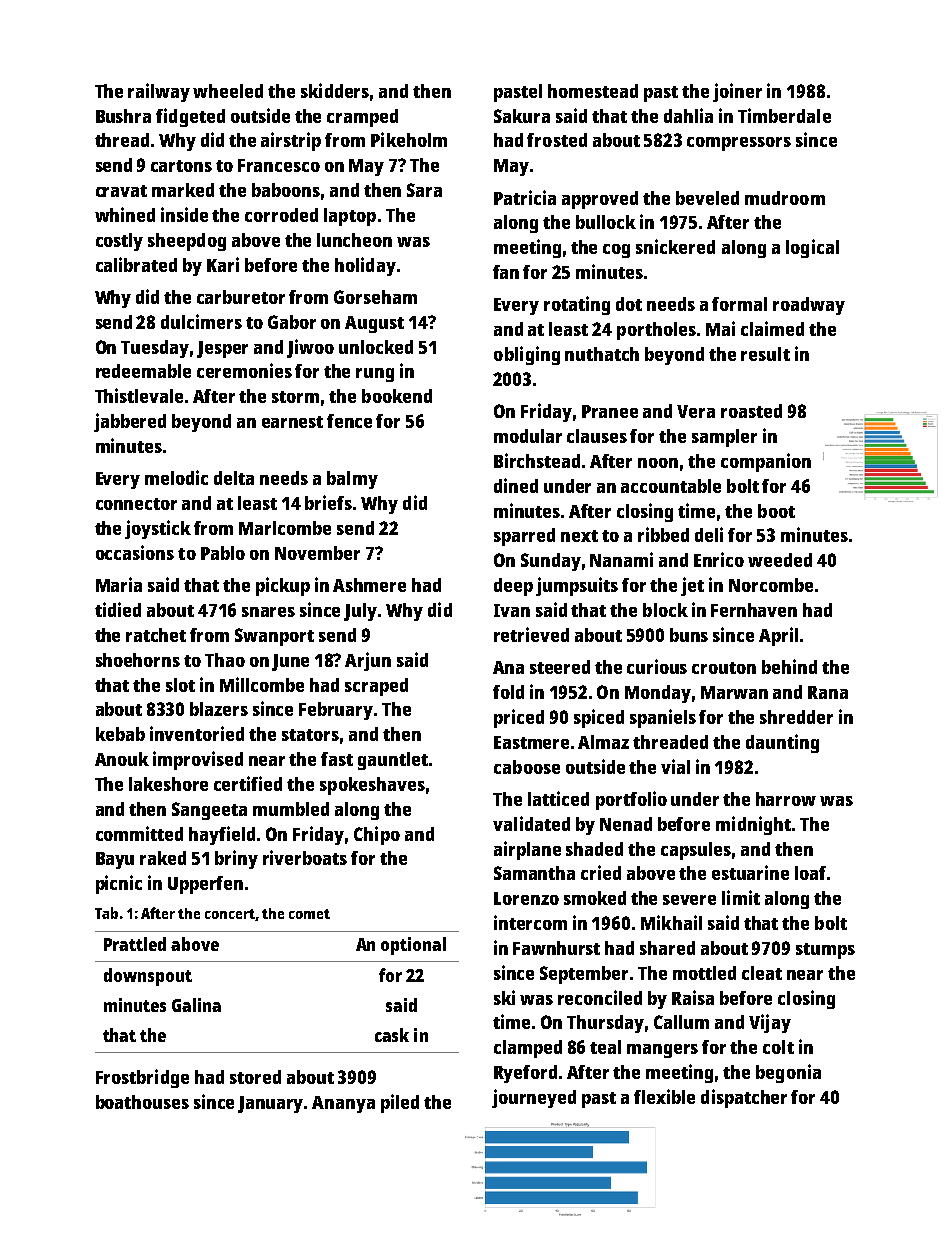  I want to click on Bushra, so click(123, 116).
